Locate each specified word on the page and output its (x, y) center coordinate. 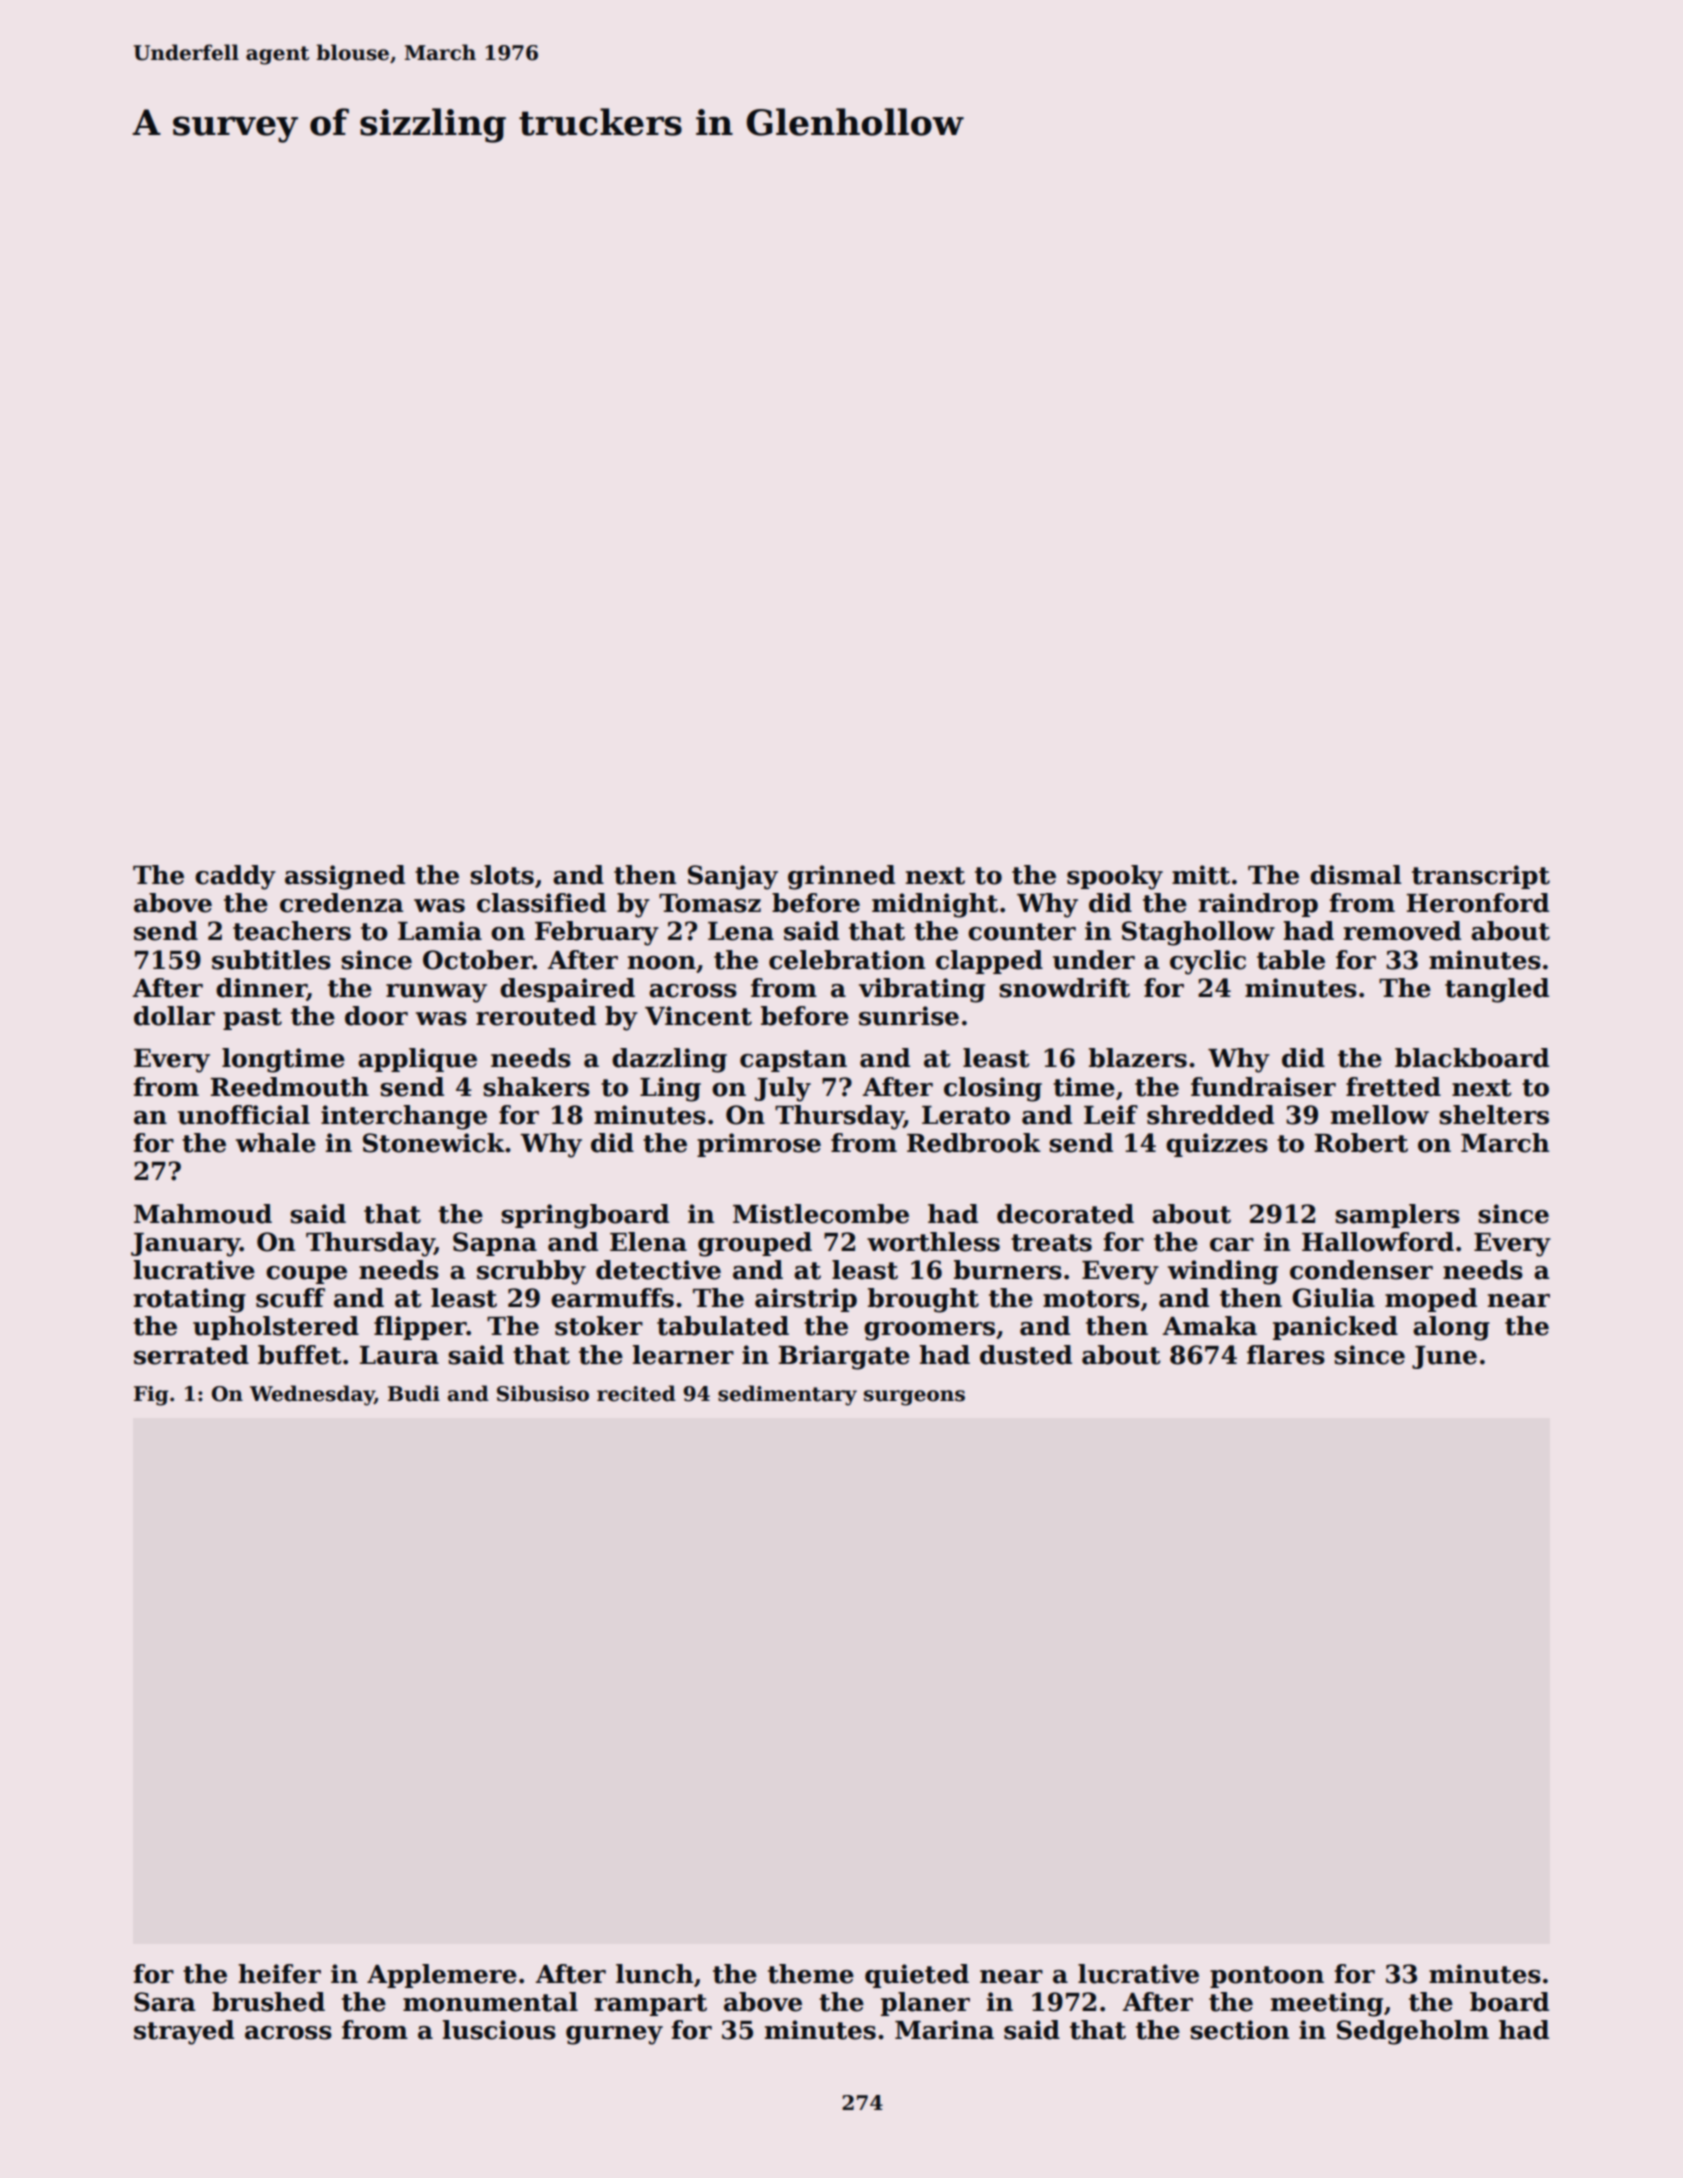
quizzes (1217, 1145)
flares (1286, 1355)
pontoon (1267, 1977)
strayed (184, 2032)
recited (636, 1393)
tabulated (723, 1326)
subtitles (271, 960)
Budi (414, 1393)
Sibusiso (543, 1393)
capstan (793, 1061)
